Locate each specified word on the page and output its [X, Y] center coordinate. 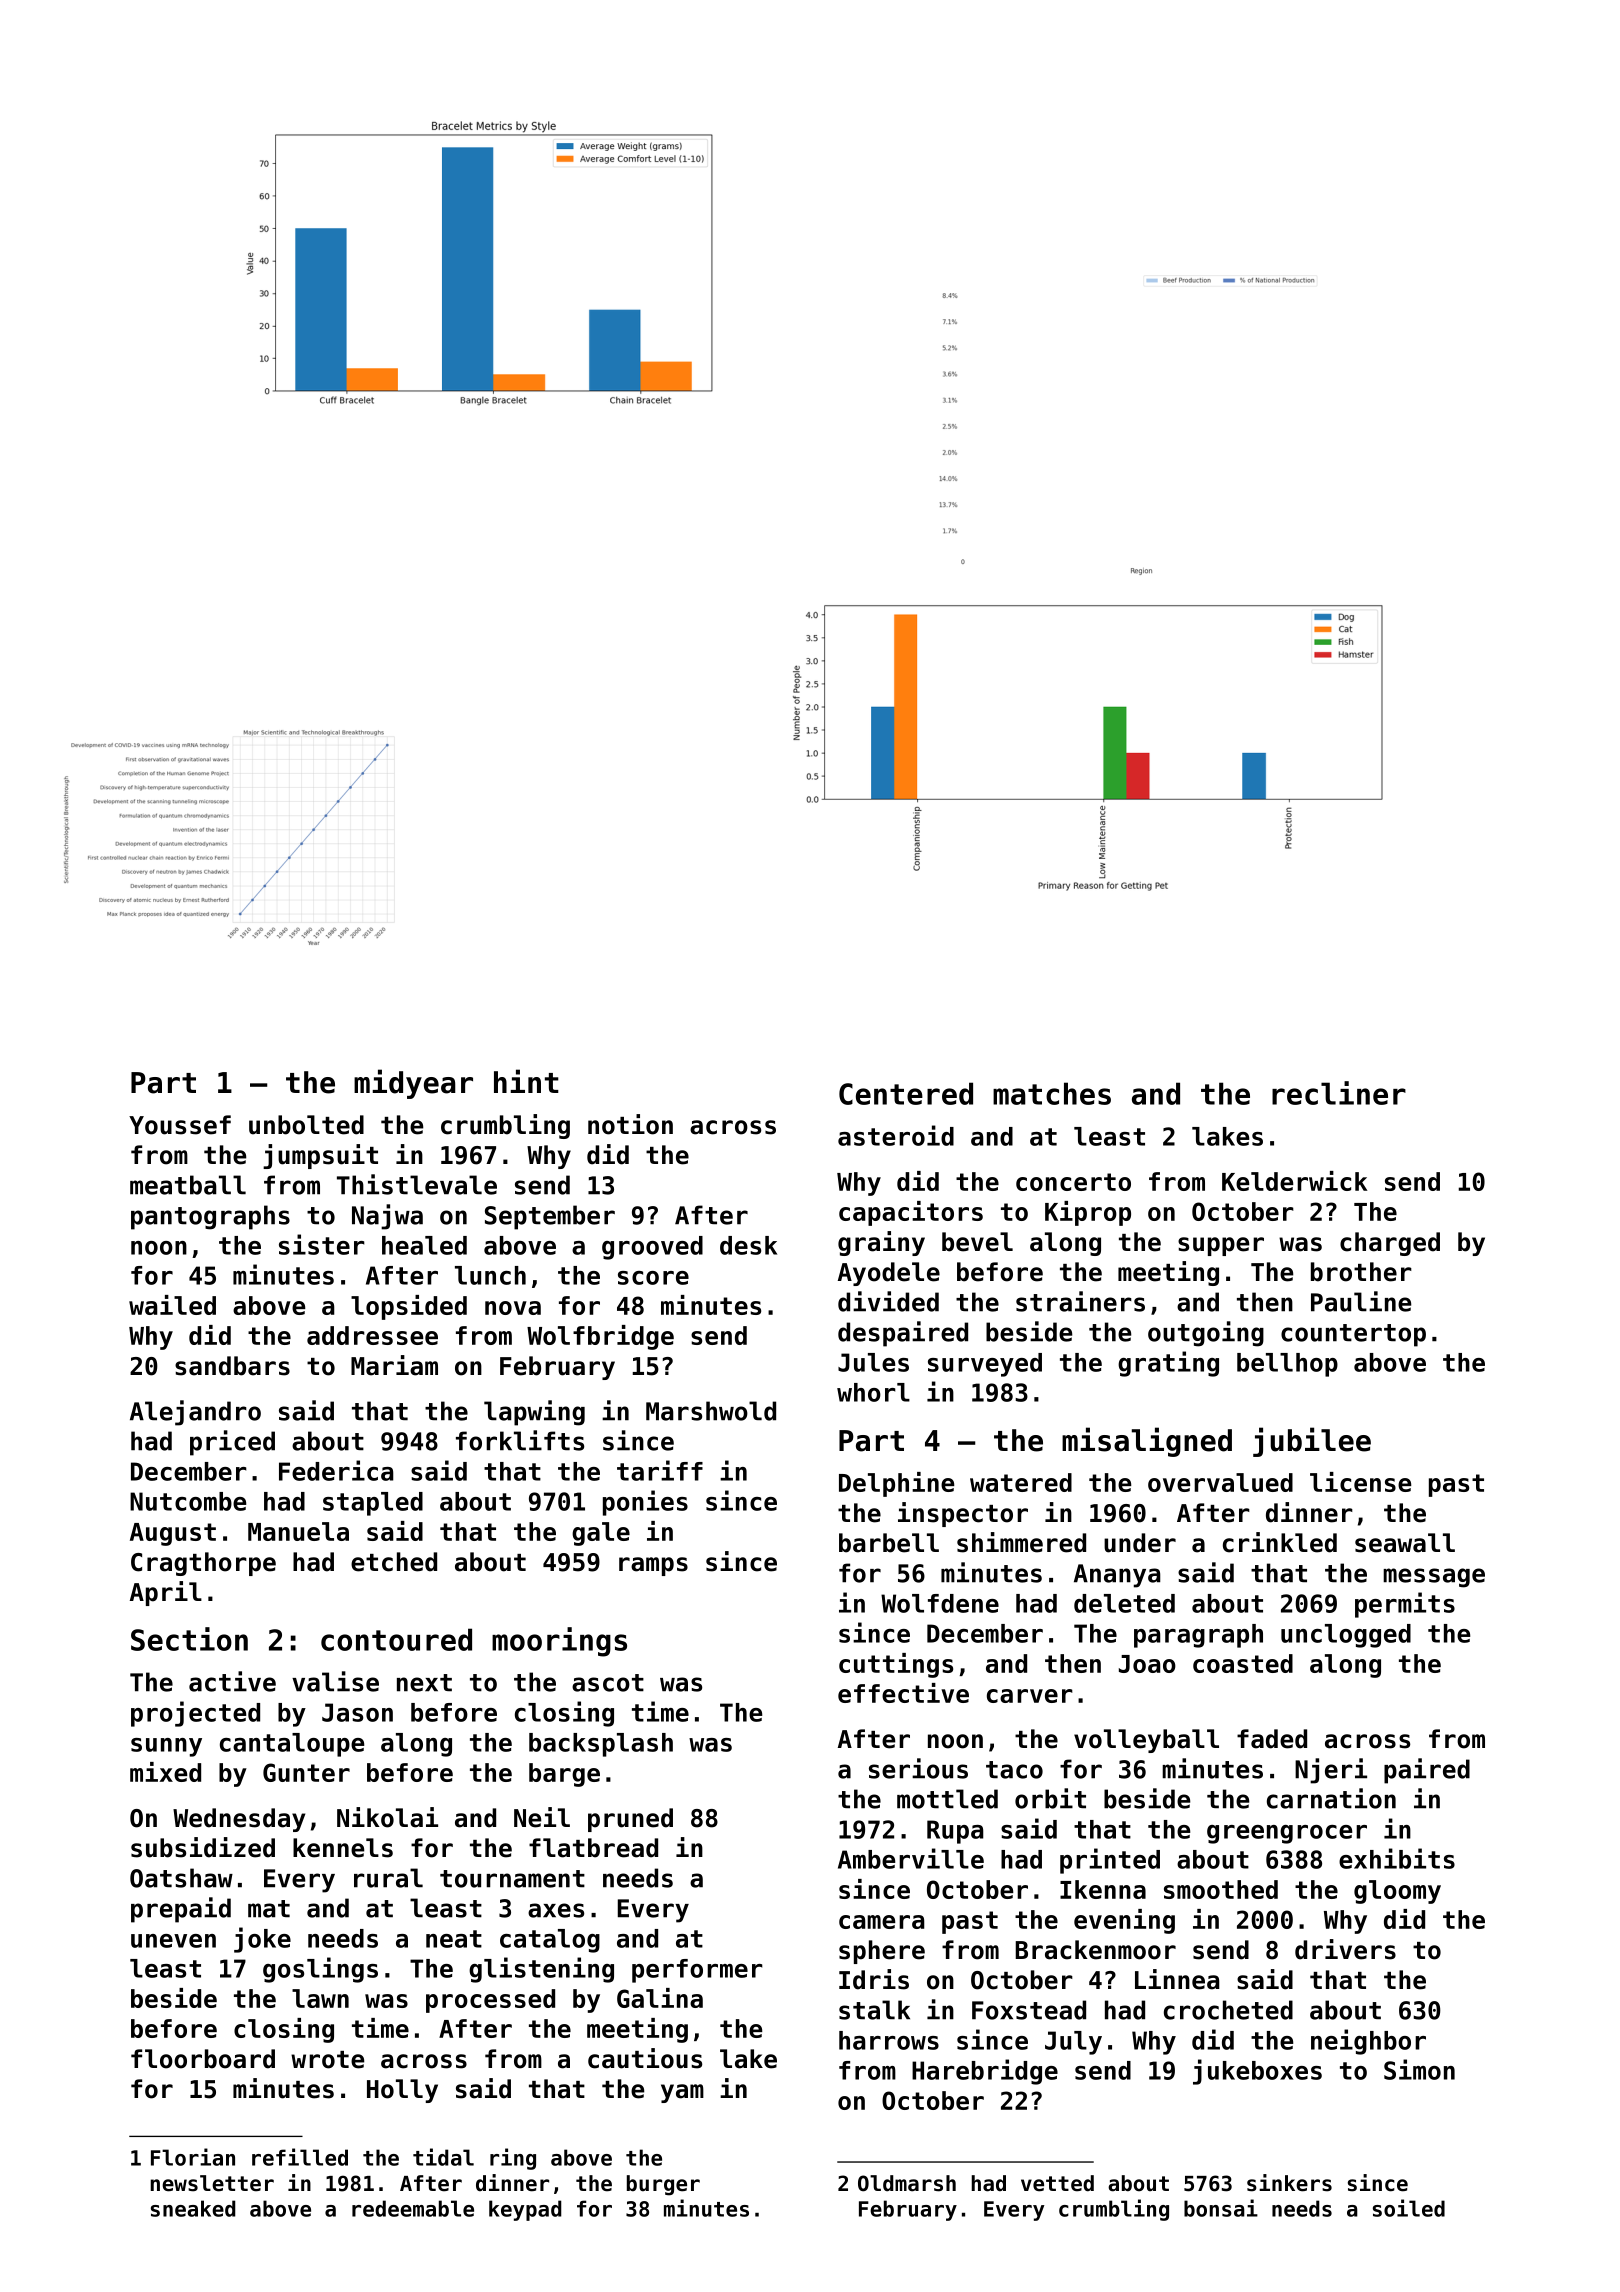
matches [1052, 1093]
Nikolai [387, 1817]
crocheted [1228, 2010]
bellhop [1287, 1365]
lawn [320, 1998]
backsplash [601, 1745]
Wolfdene [940, 1603]
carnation [1331, 1798]
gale [601, 1534]
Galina [660, 1998]
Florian [193, 2157]
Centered [906, 1093]
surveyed [985, 1365]
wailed [172, 1305]
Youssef [180, 1125]
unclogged [1346, 1636]
